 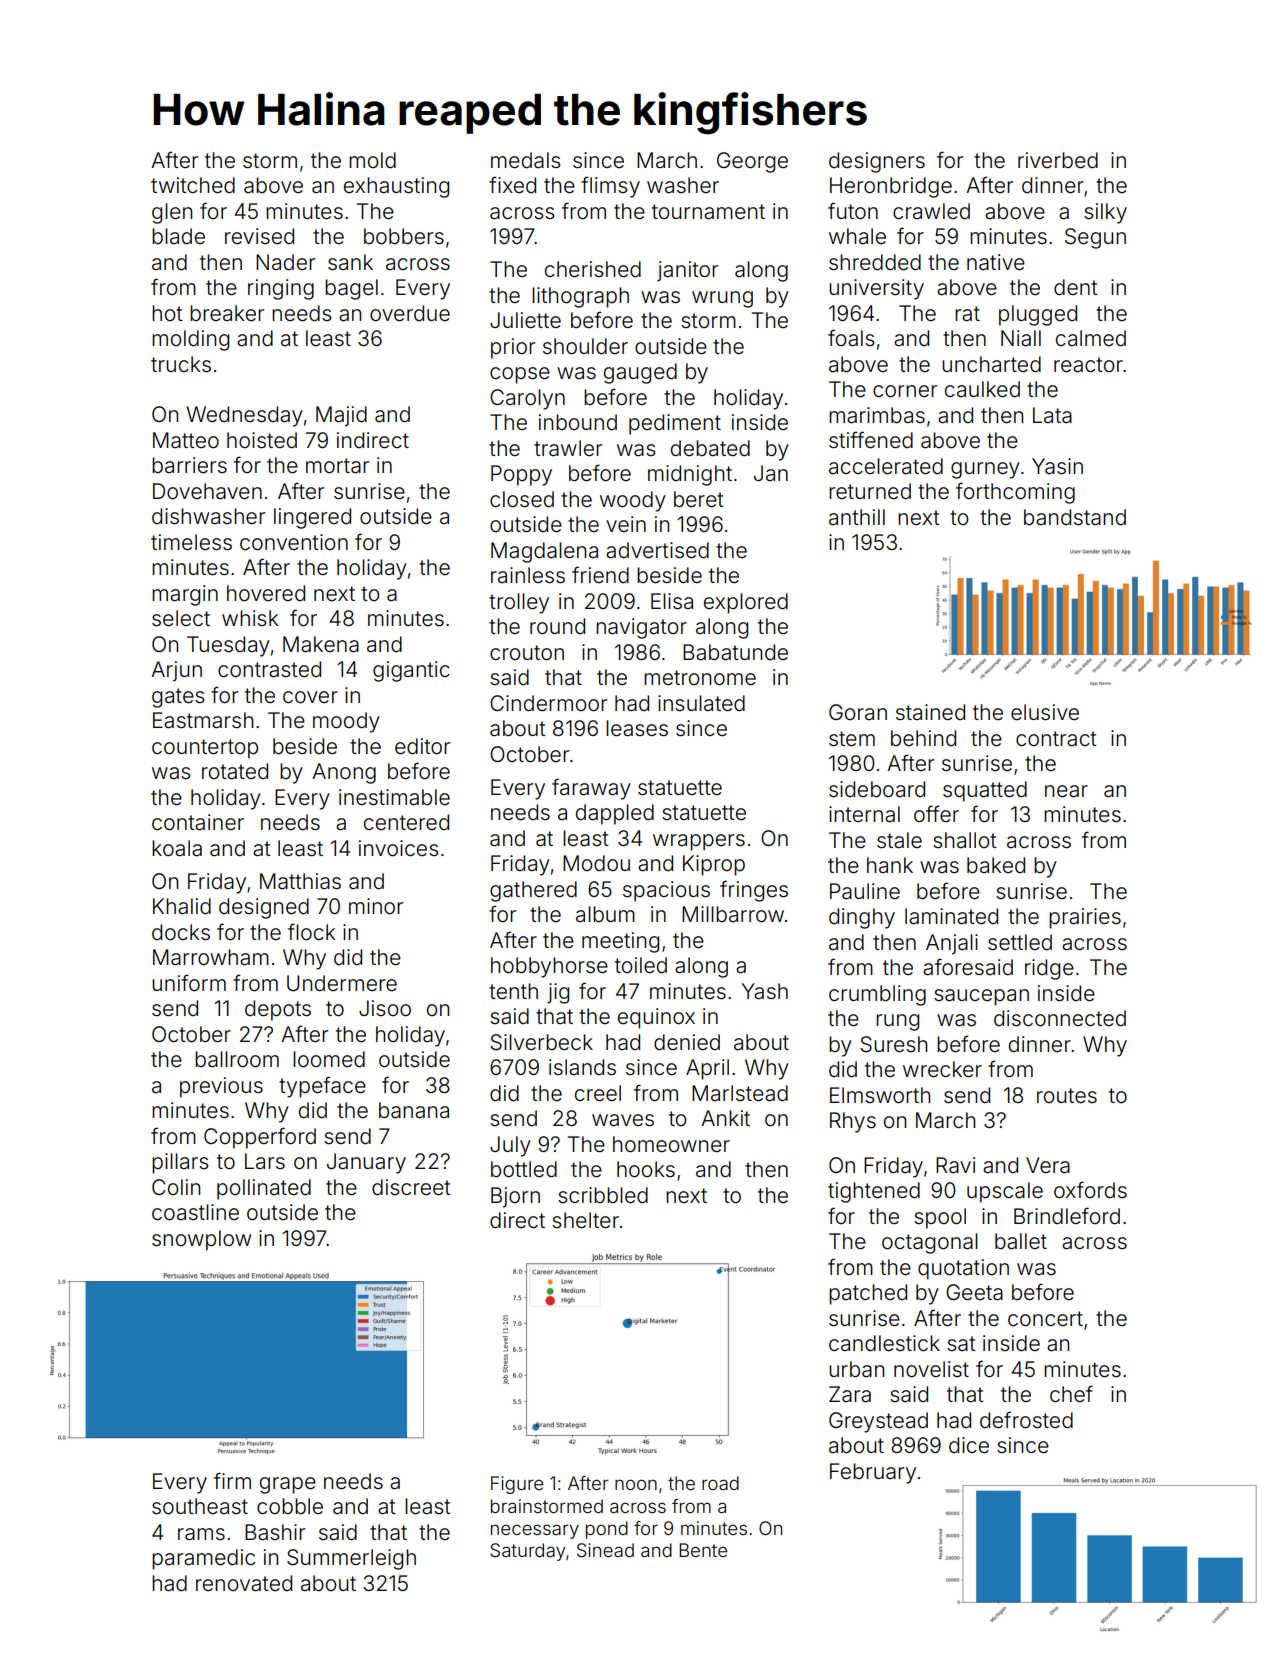 What do you see at coordinates (931, 211) in the screenshot?
I see `crawled` at bounding box center [931, 211].
